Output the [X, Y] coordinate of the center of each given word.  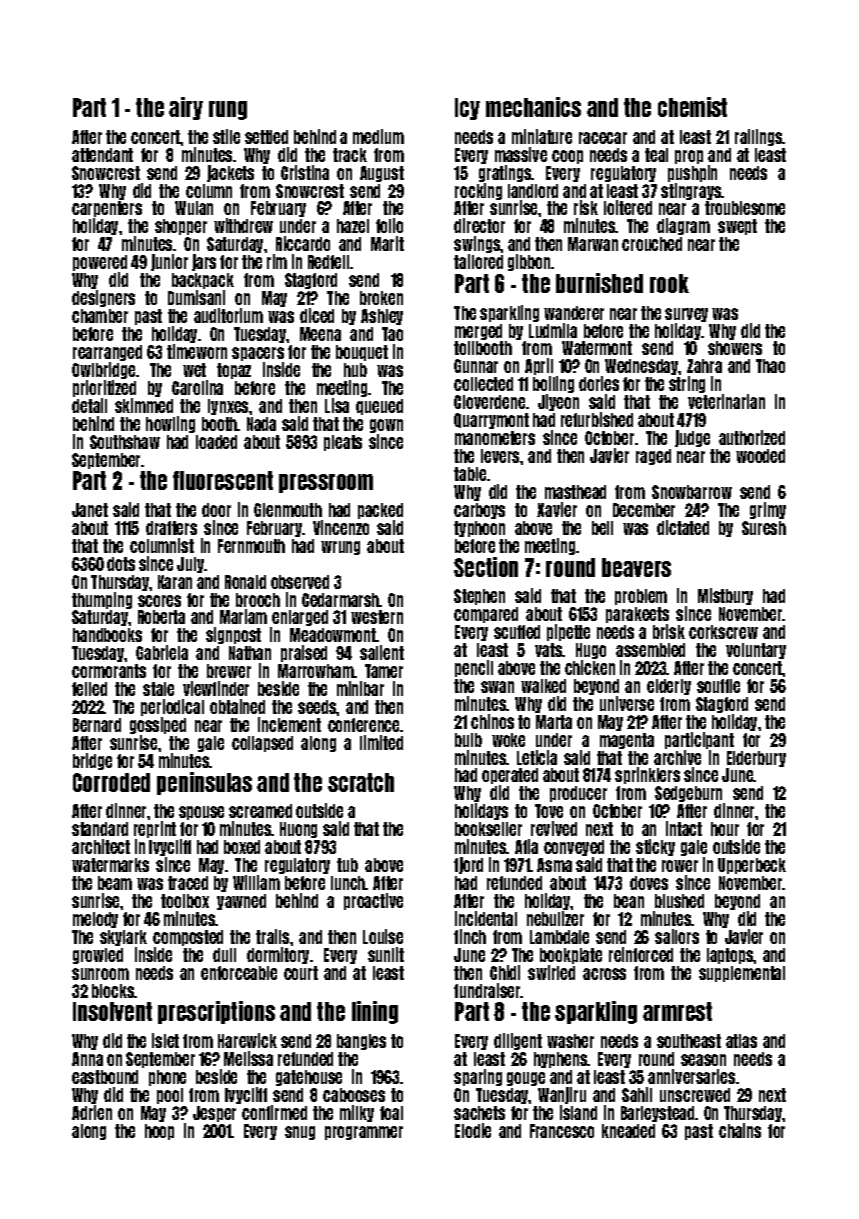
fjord [468, 865]
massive [521, 154]
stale [158, 689]
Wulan [194, 208]
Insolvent [112, 1011]
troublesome [745, 208]
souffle [718, 686]
